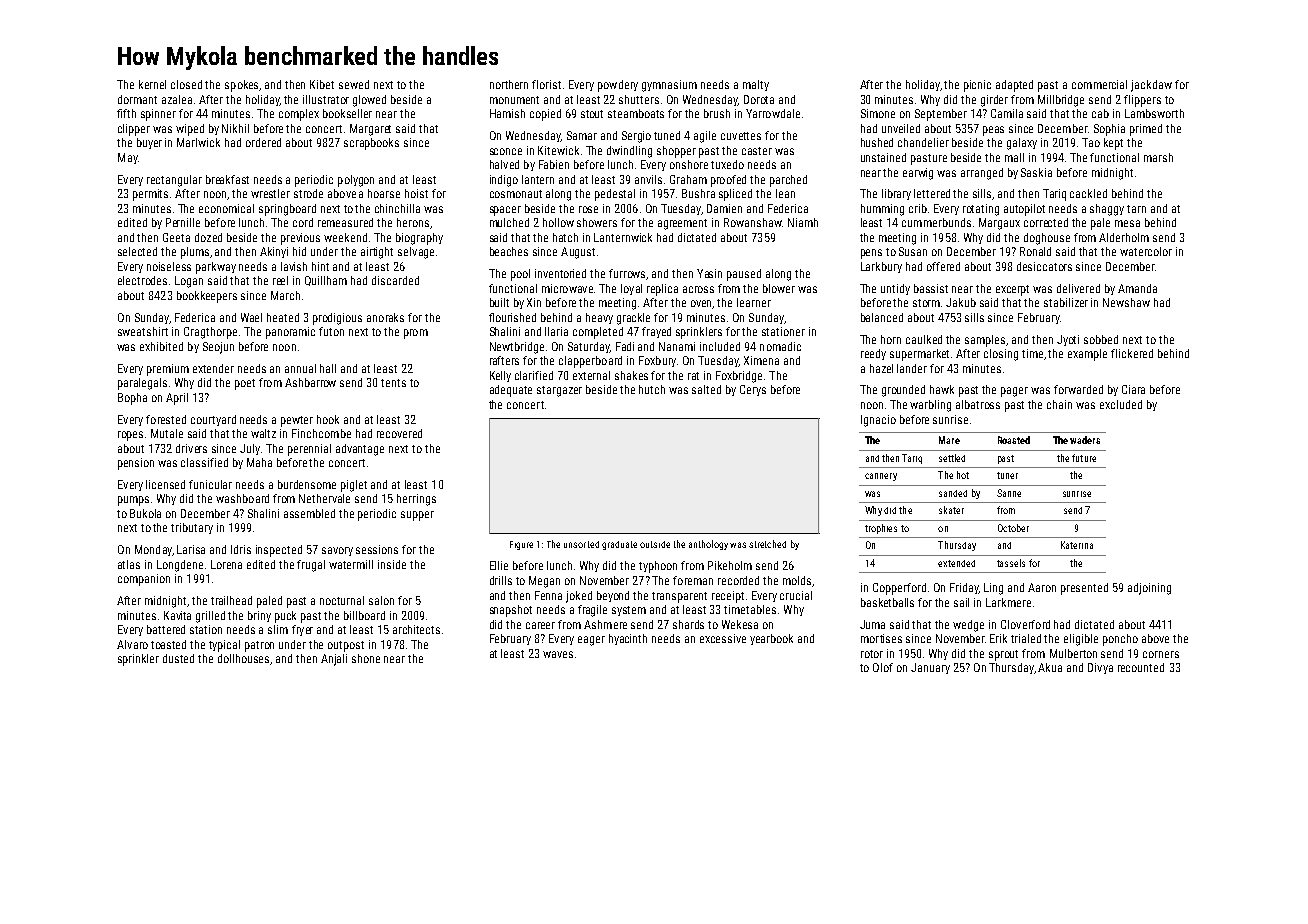 The height and width of the document is (924, 1308). What do you see at coordinates (1133, 389) in the document?
I see `Ciara` at bounding box center [1133, 389].
